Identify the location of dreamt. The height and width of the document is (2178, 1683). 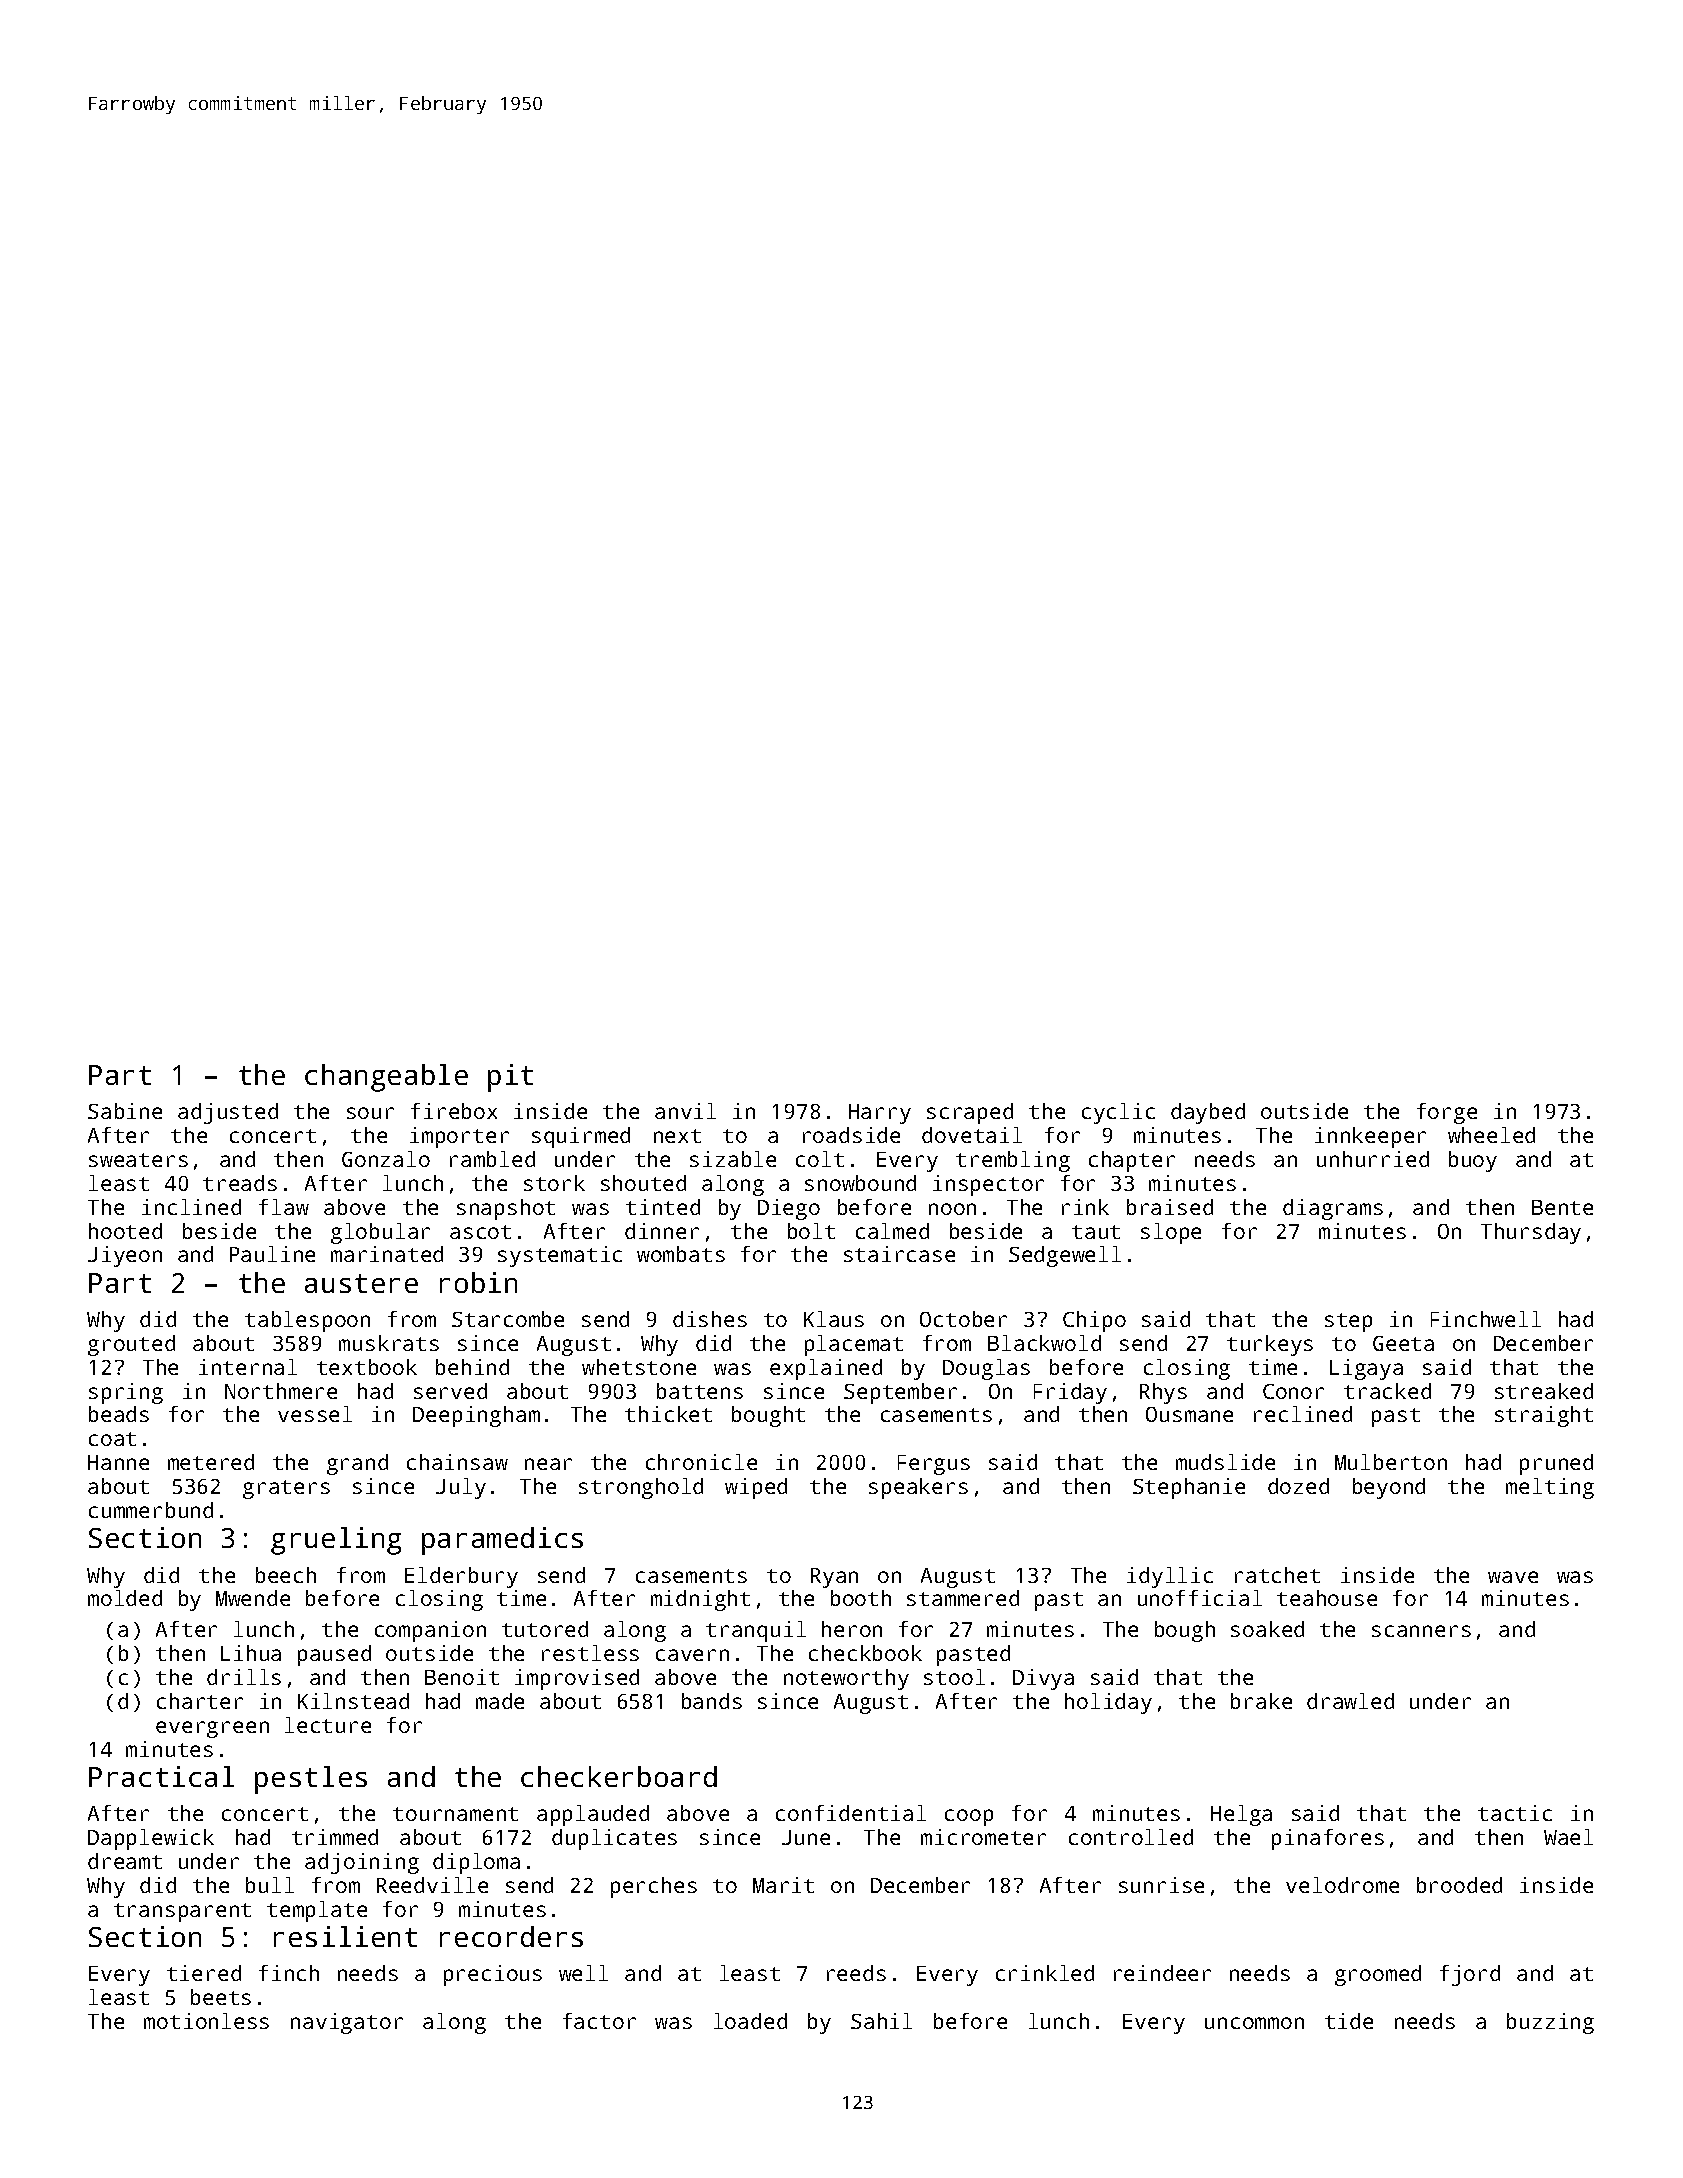
(125, 1861).
